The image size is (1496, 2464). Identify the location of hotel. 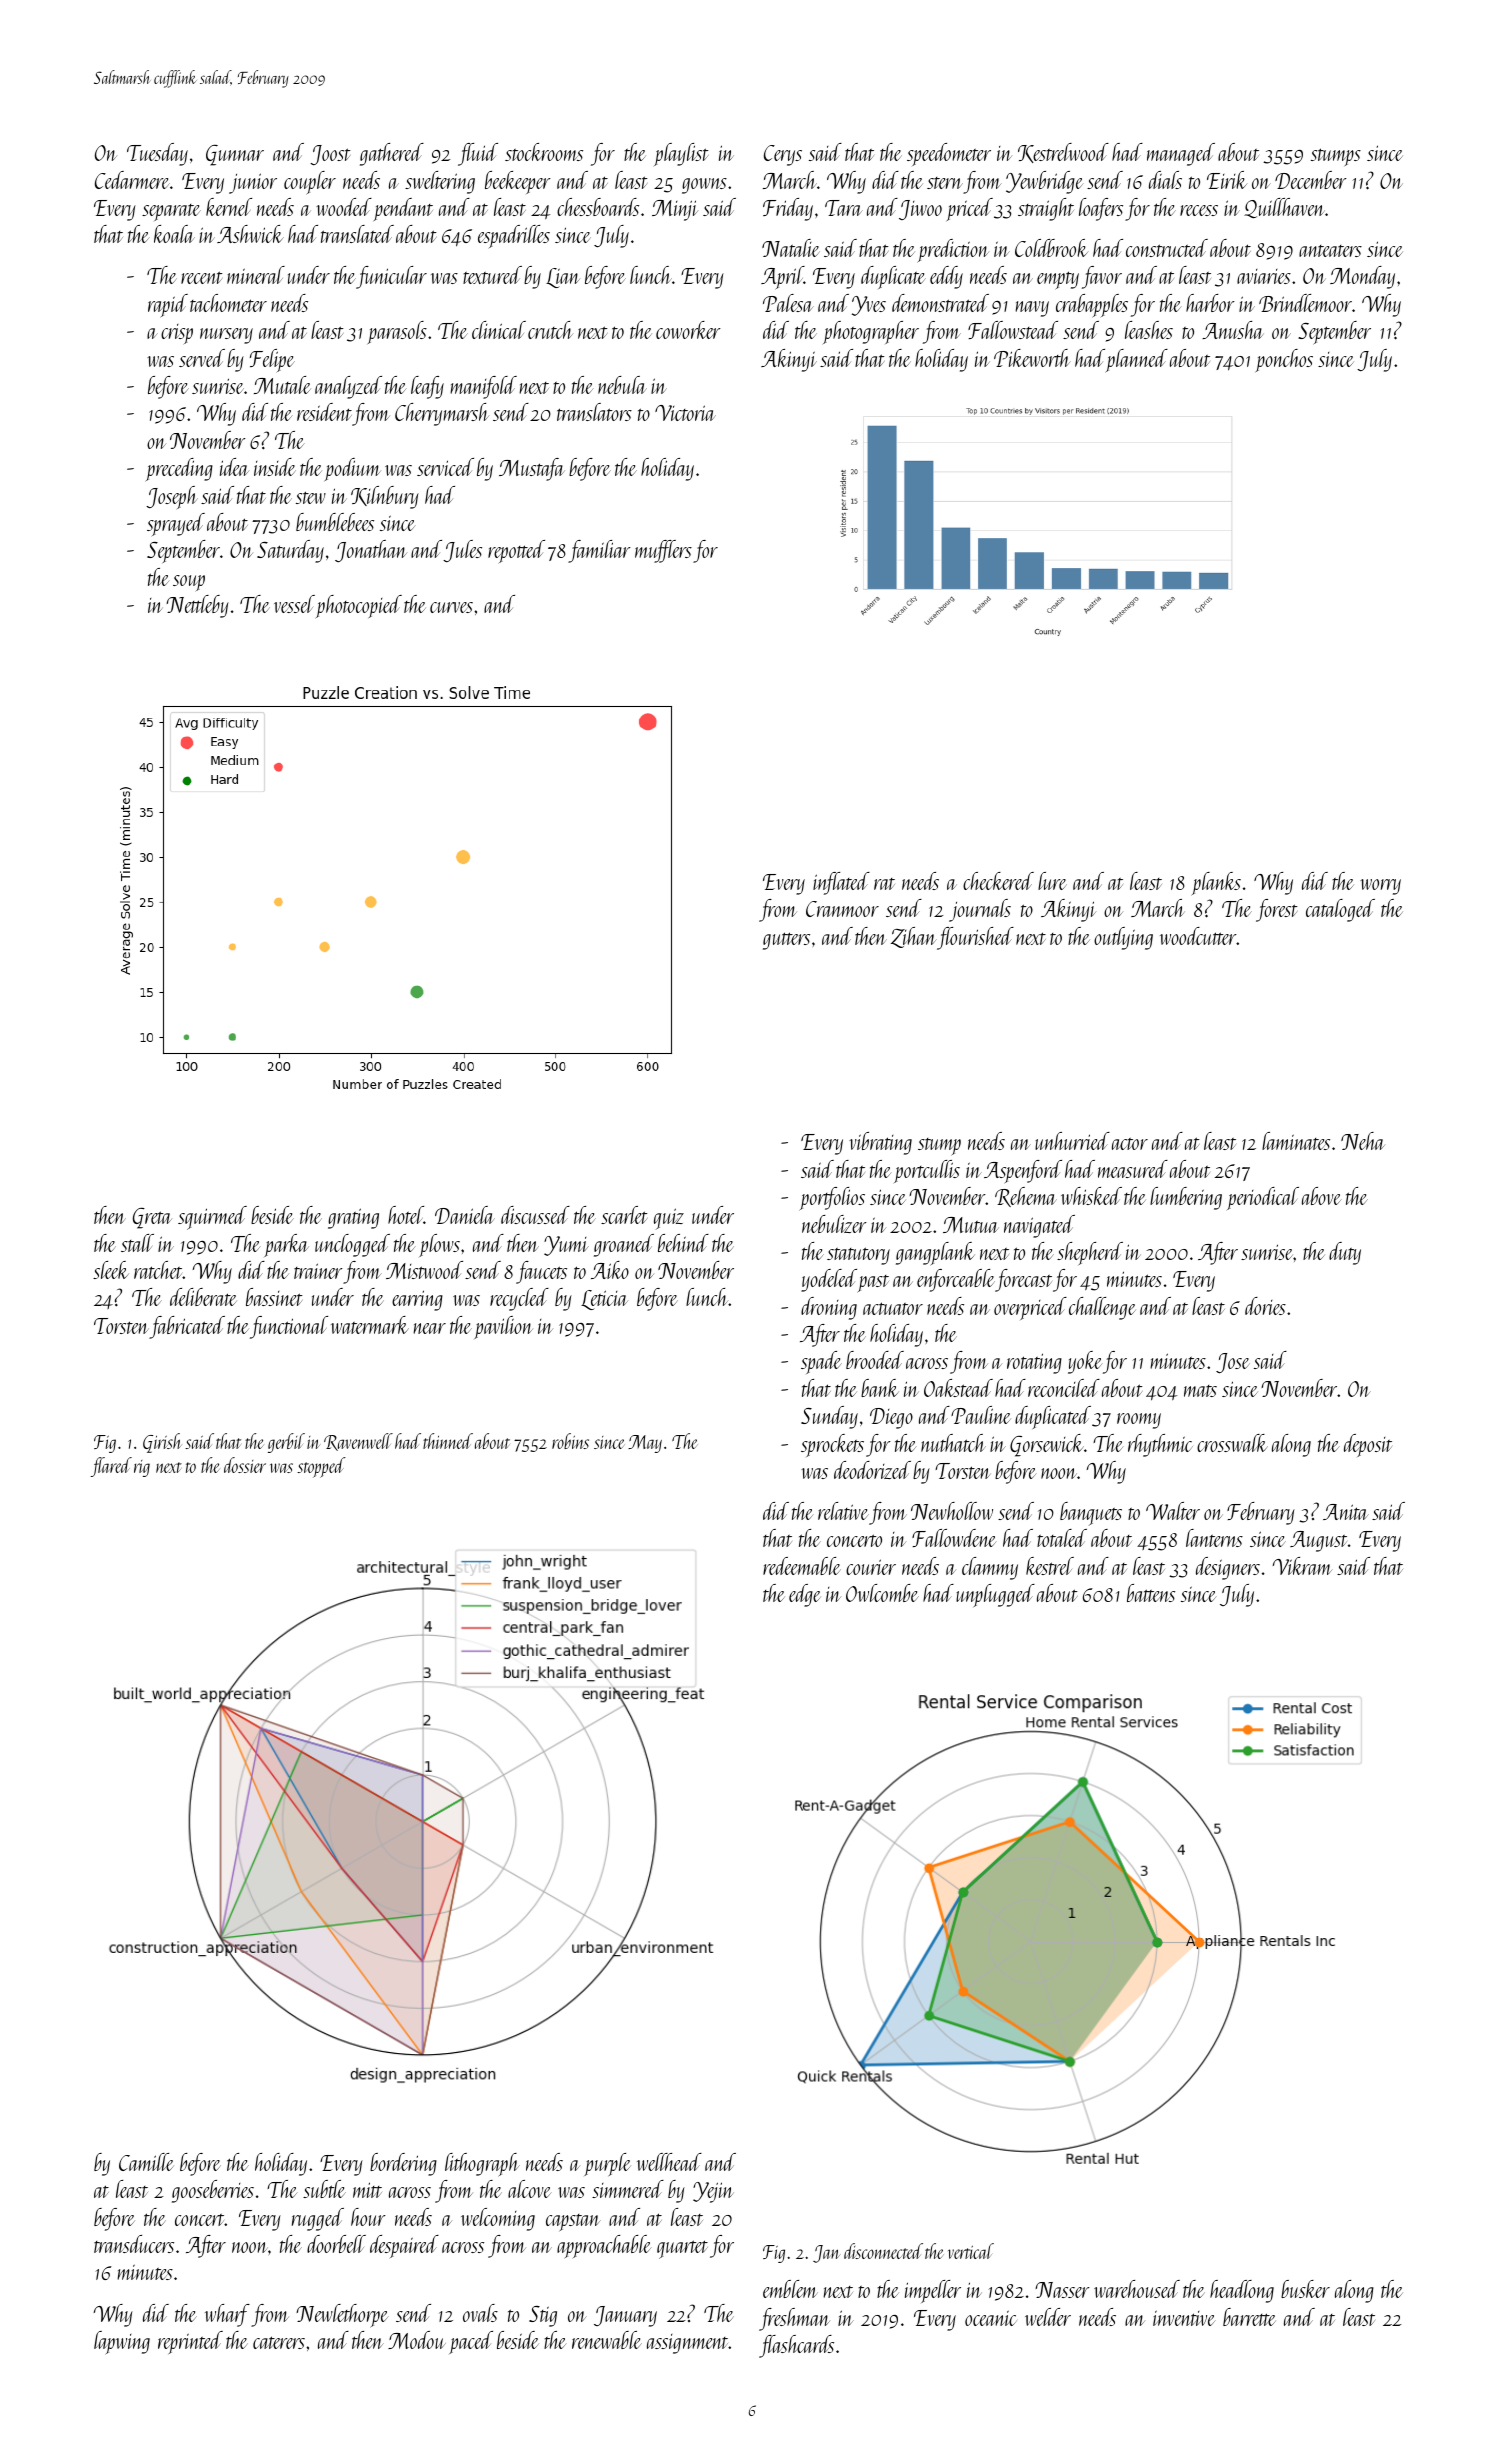
(406, 1215).
